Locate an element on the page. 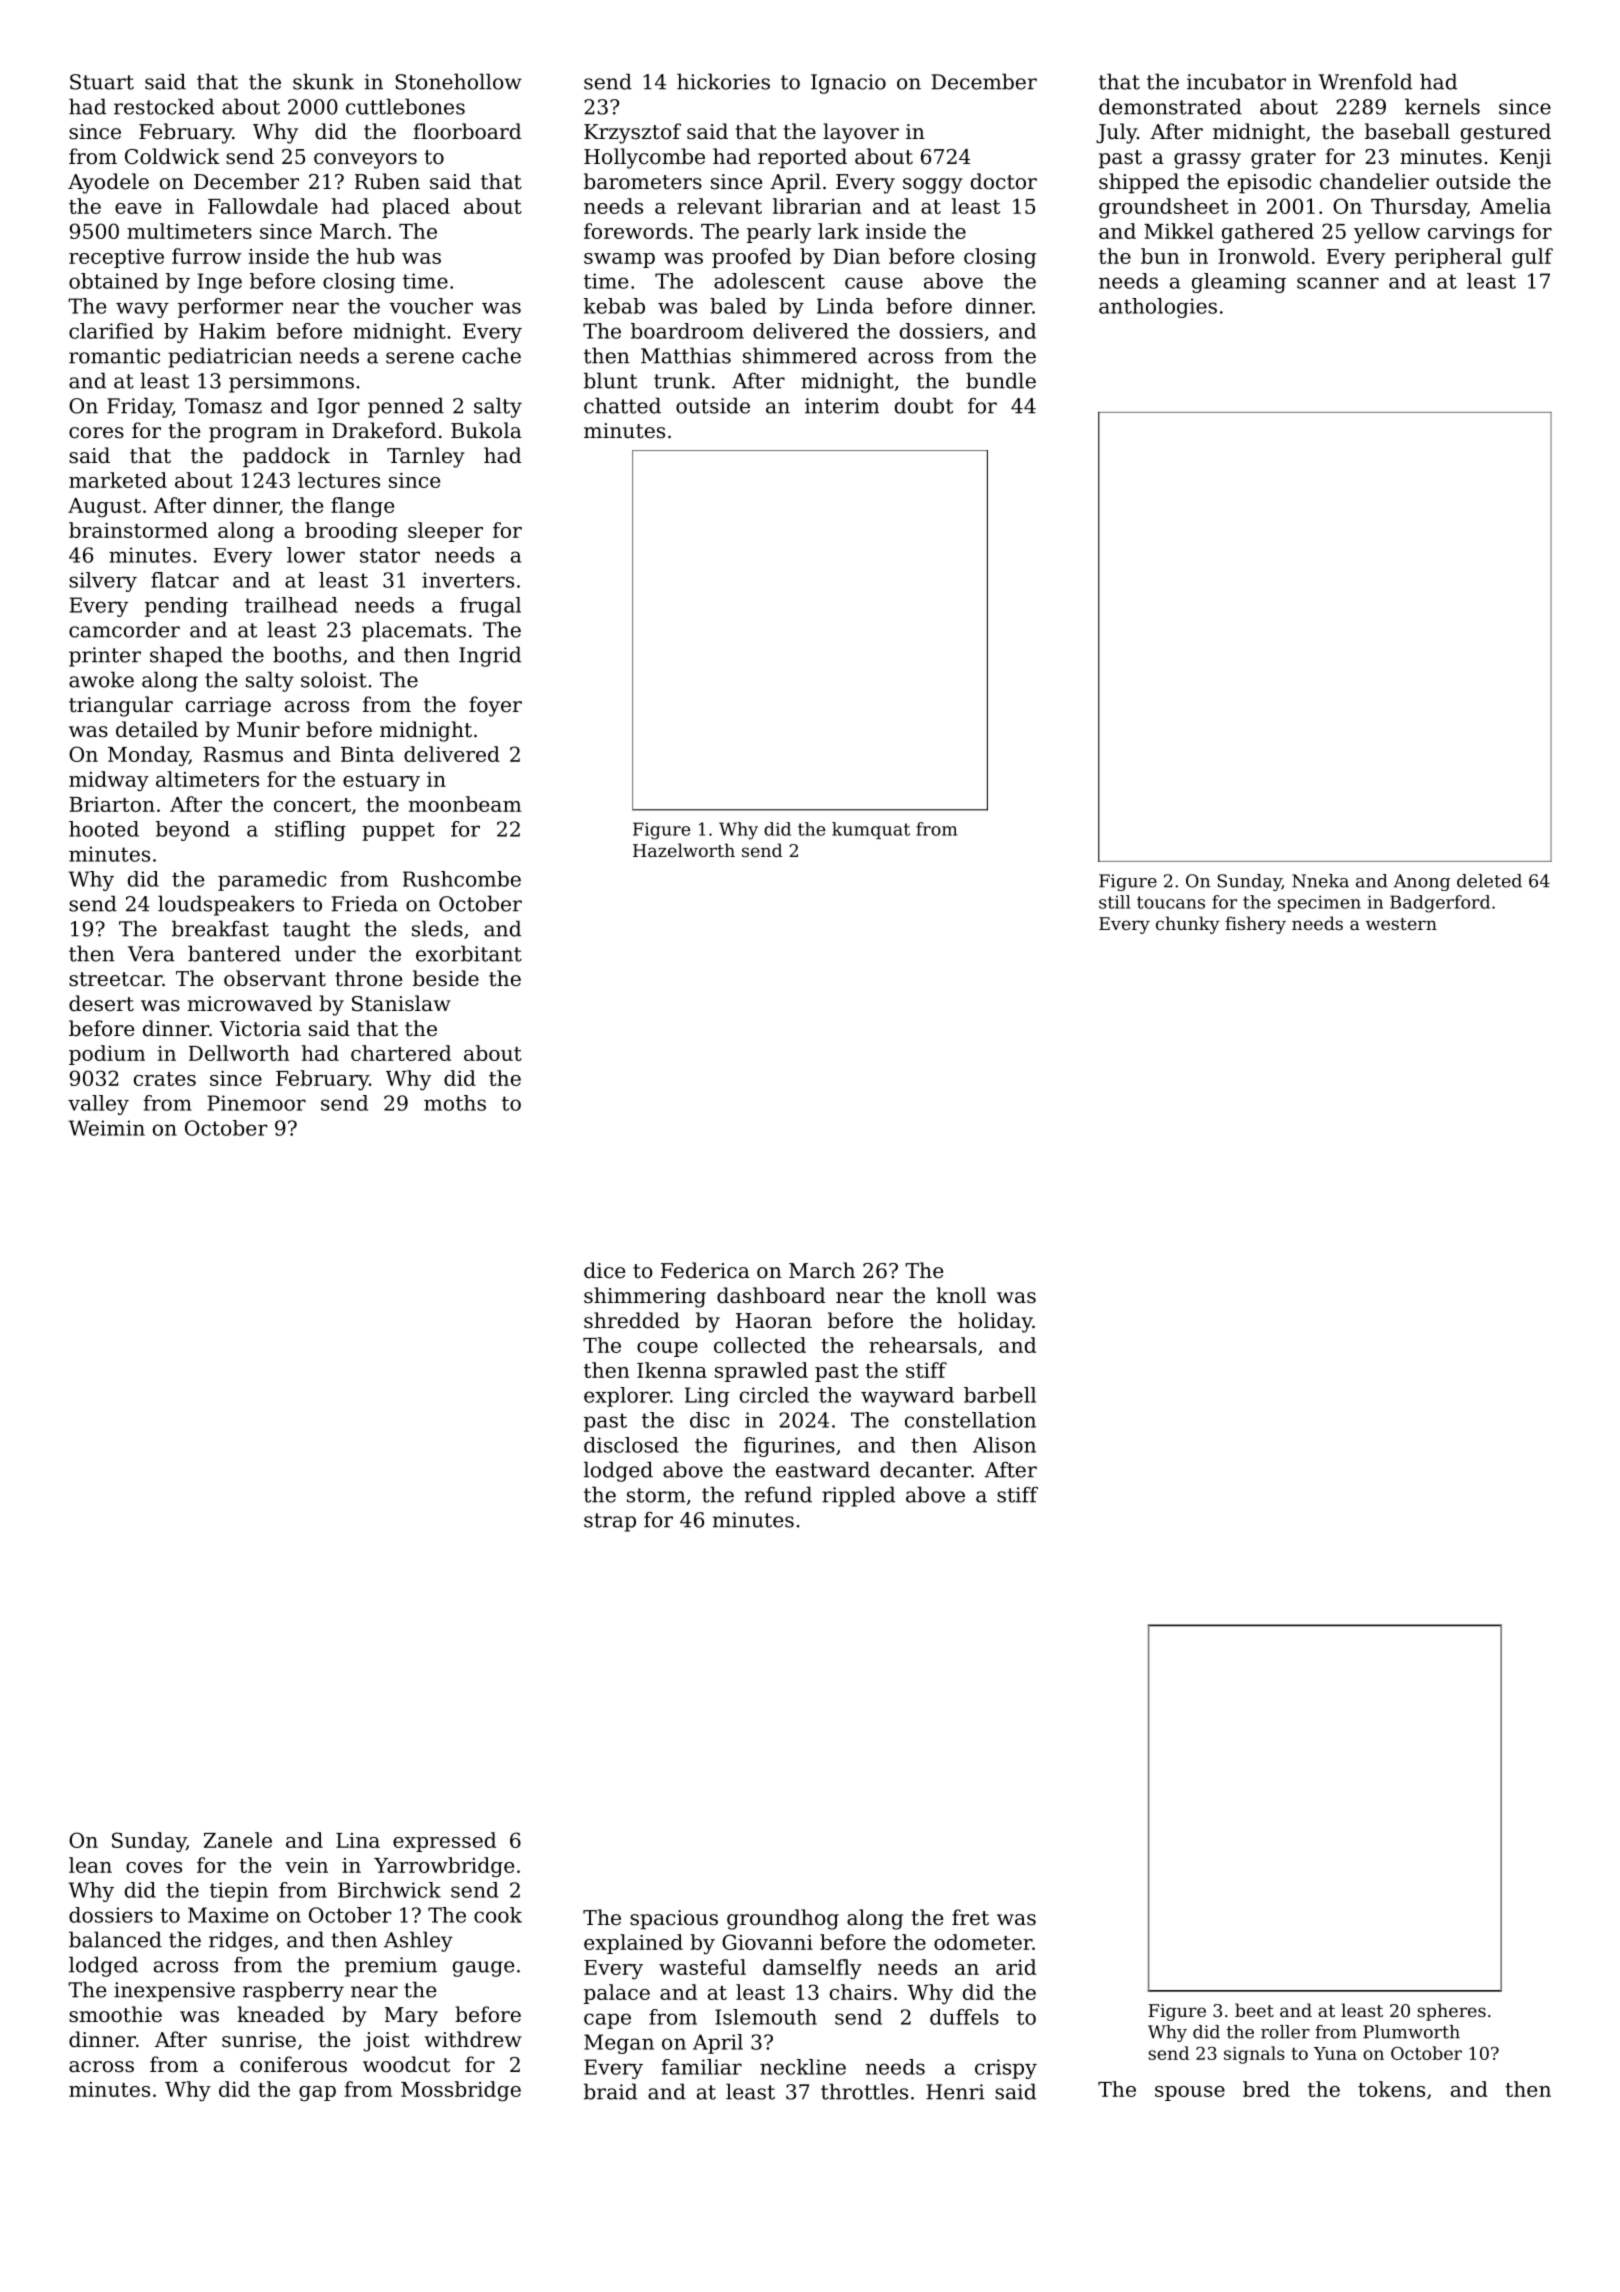 The width and height of the image is (1620, 2292). knoll is located at coordinates (961, 1295).
